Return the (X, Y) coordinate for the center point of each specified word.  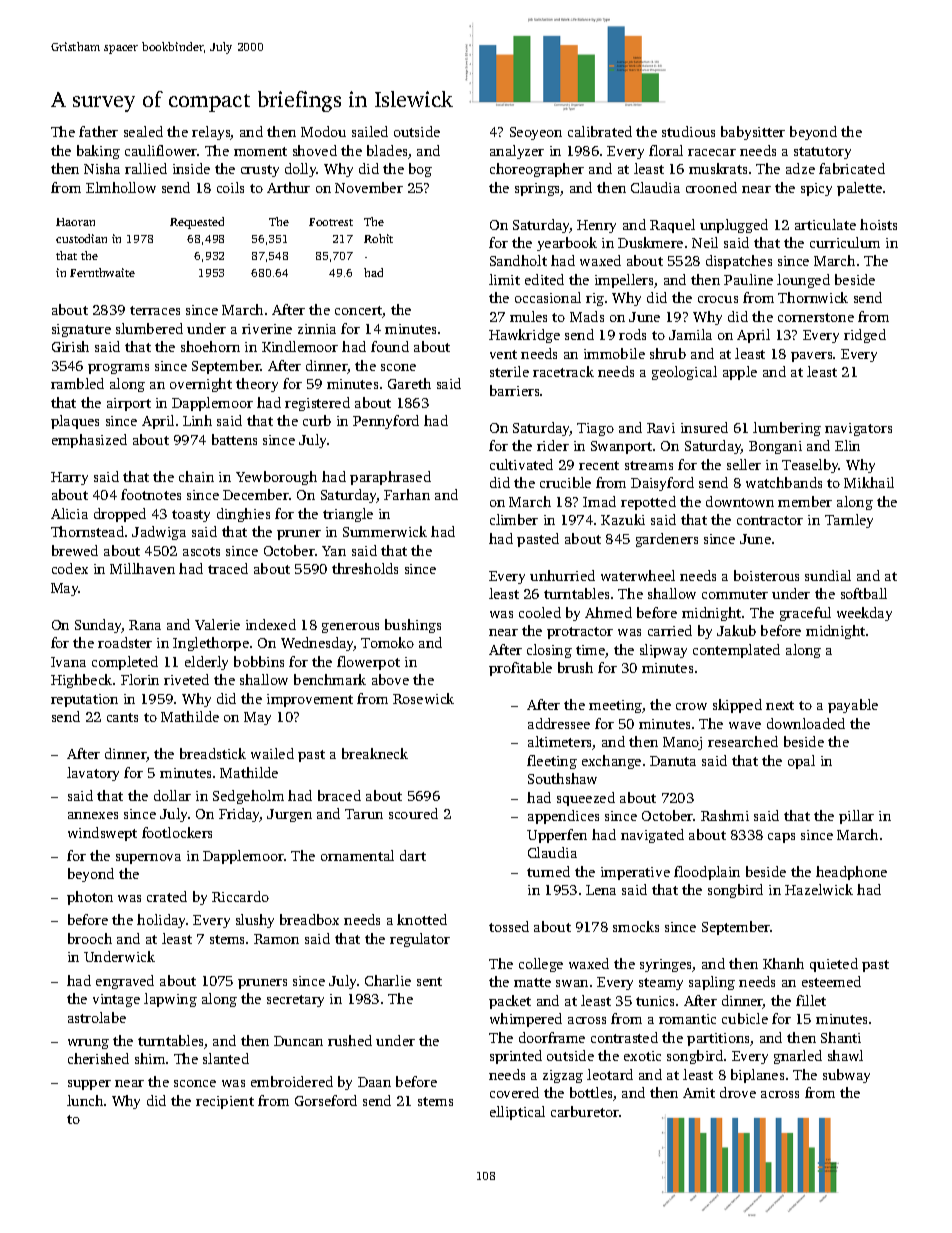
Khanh (783, 963)
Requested (197, 223)
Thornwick (813, 297)
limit (504, 279)
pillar (856, 817)
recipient (225, 1102)
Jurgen (289, 815)
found (390, 346)
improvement (310, 700)
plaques (75, 422)
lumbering (787, 429)
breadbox (309, 919)
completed (125, 663)
